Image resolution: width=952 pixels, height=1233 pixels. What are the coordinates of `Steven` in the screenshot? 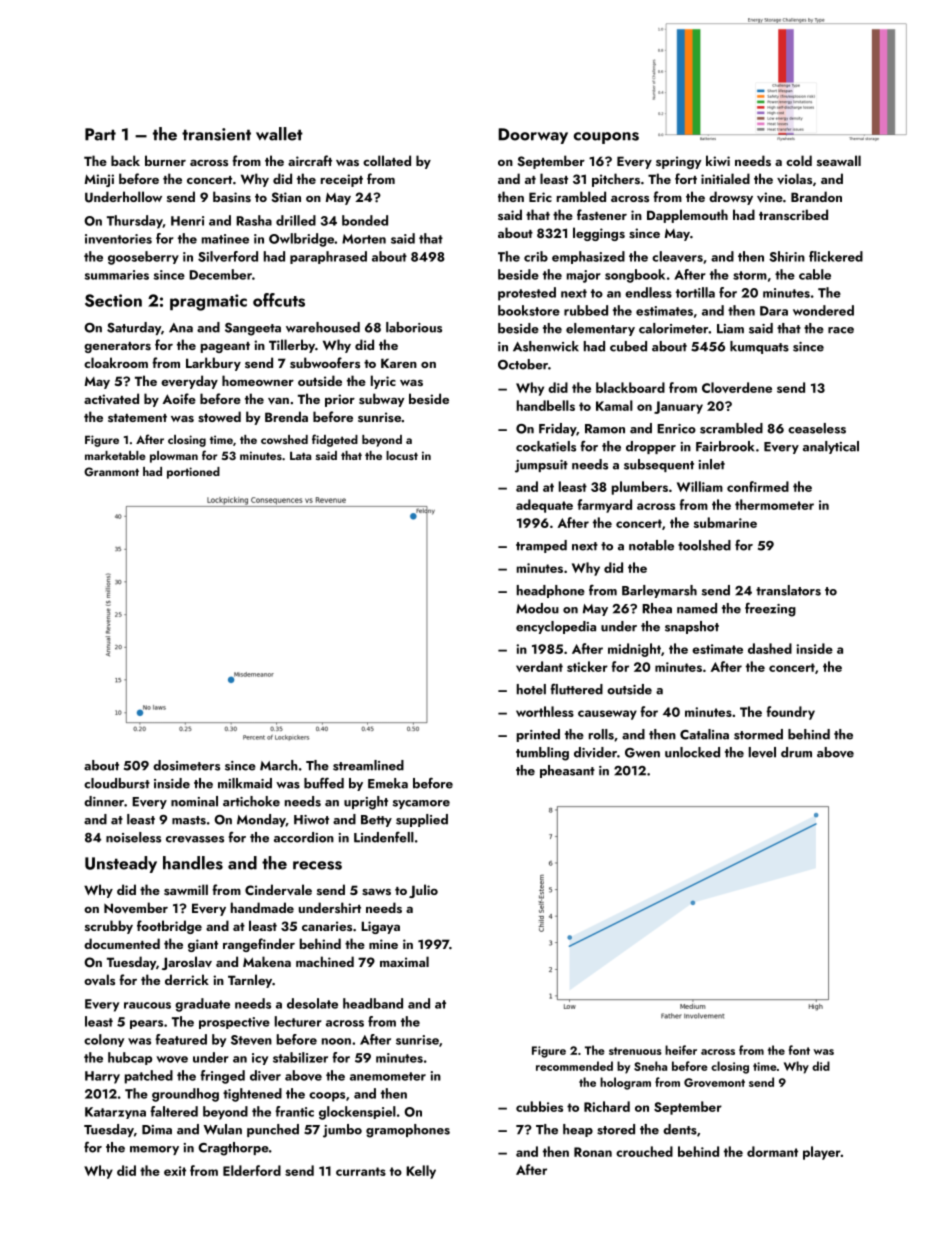 It's located at (251, 1040).
